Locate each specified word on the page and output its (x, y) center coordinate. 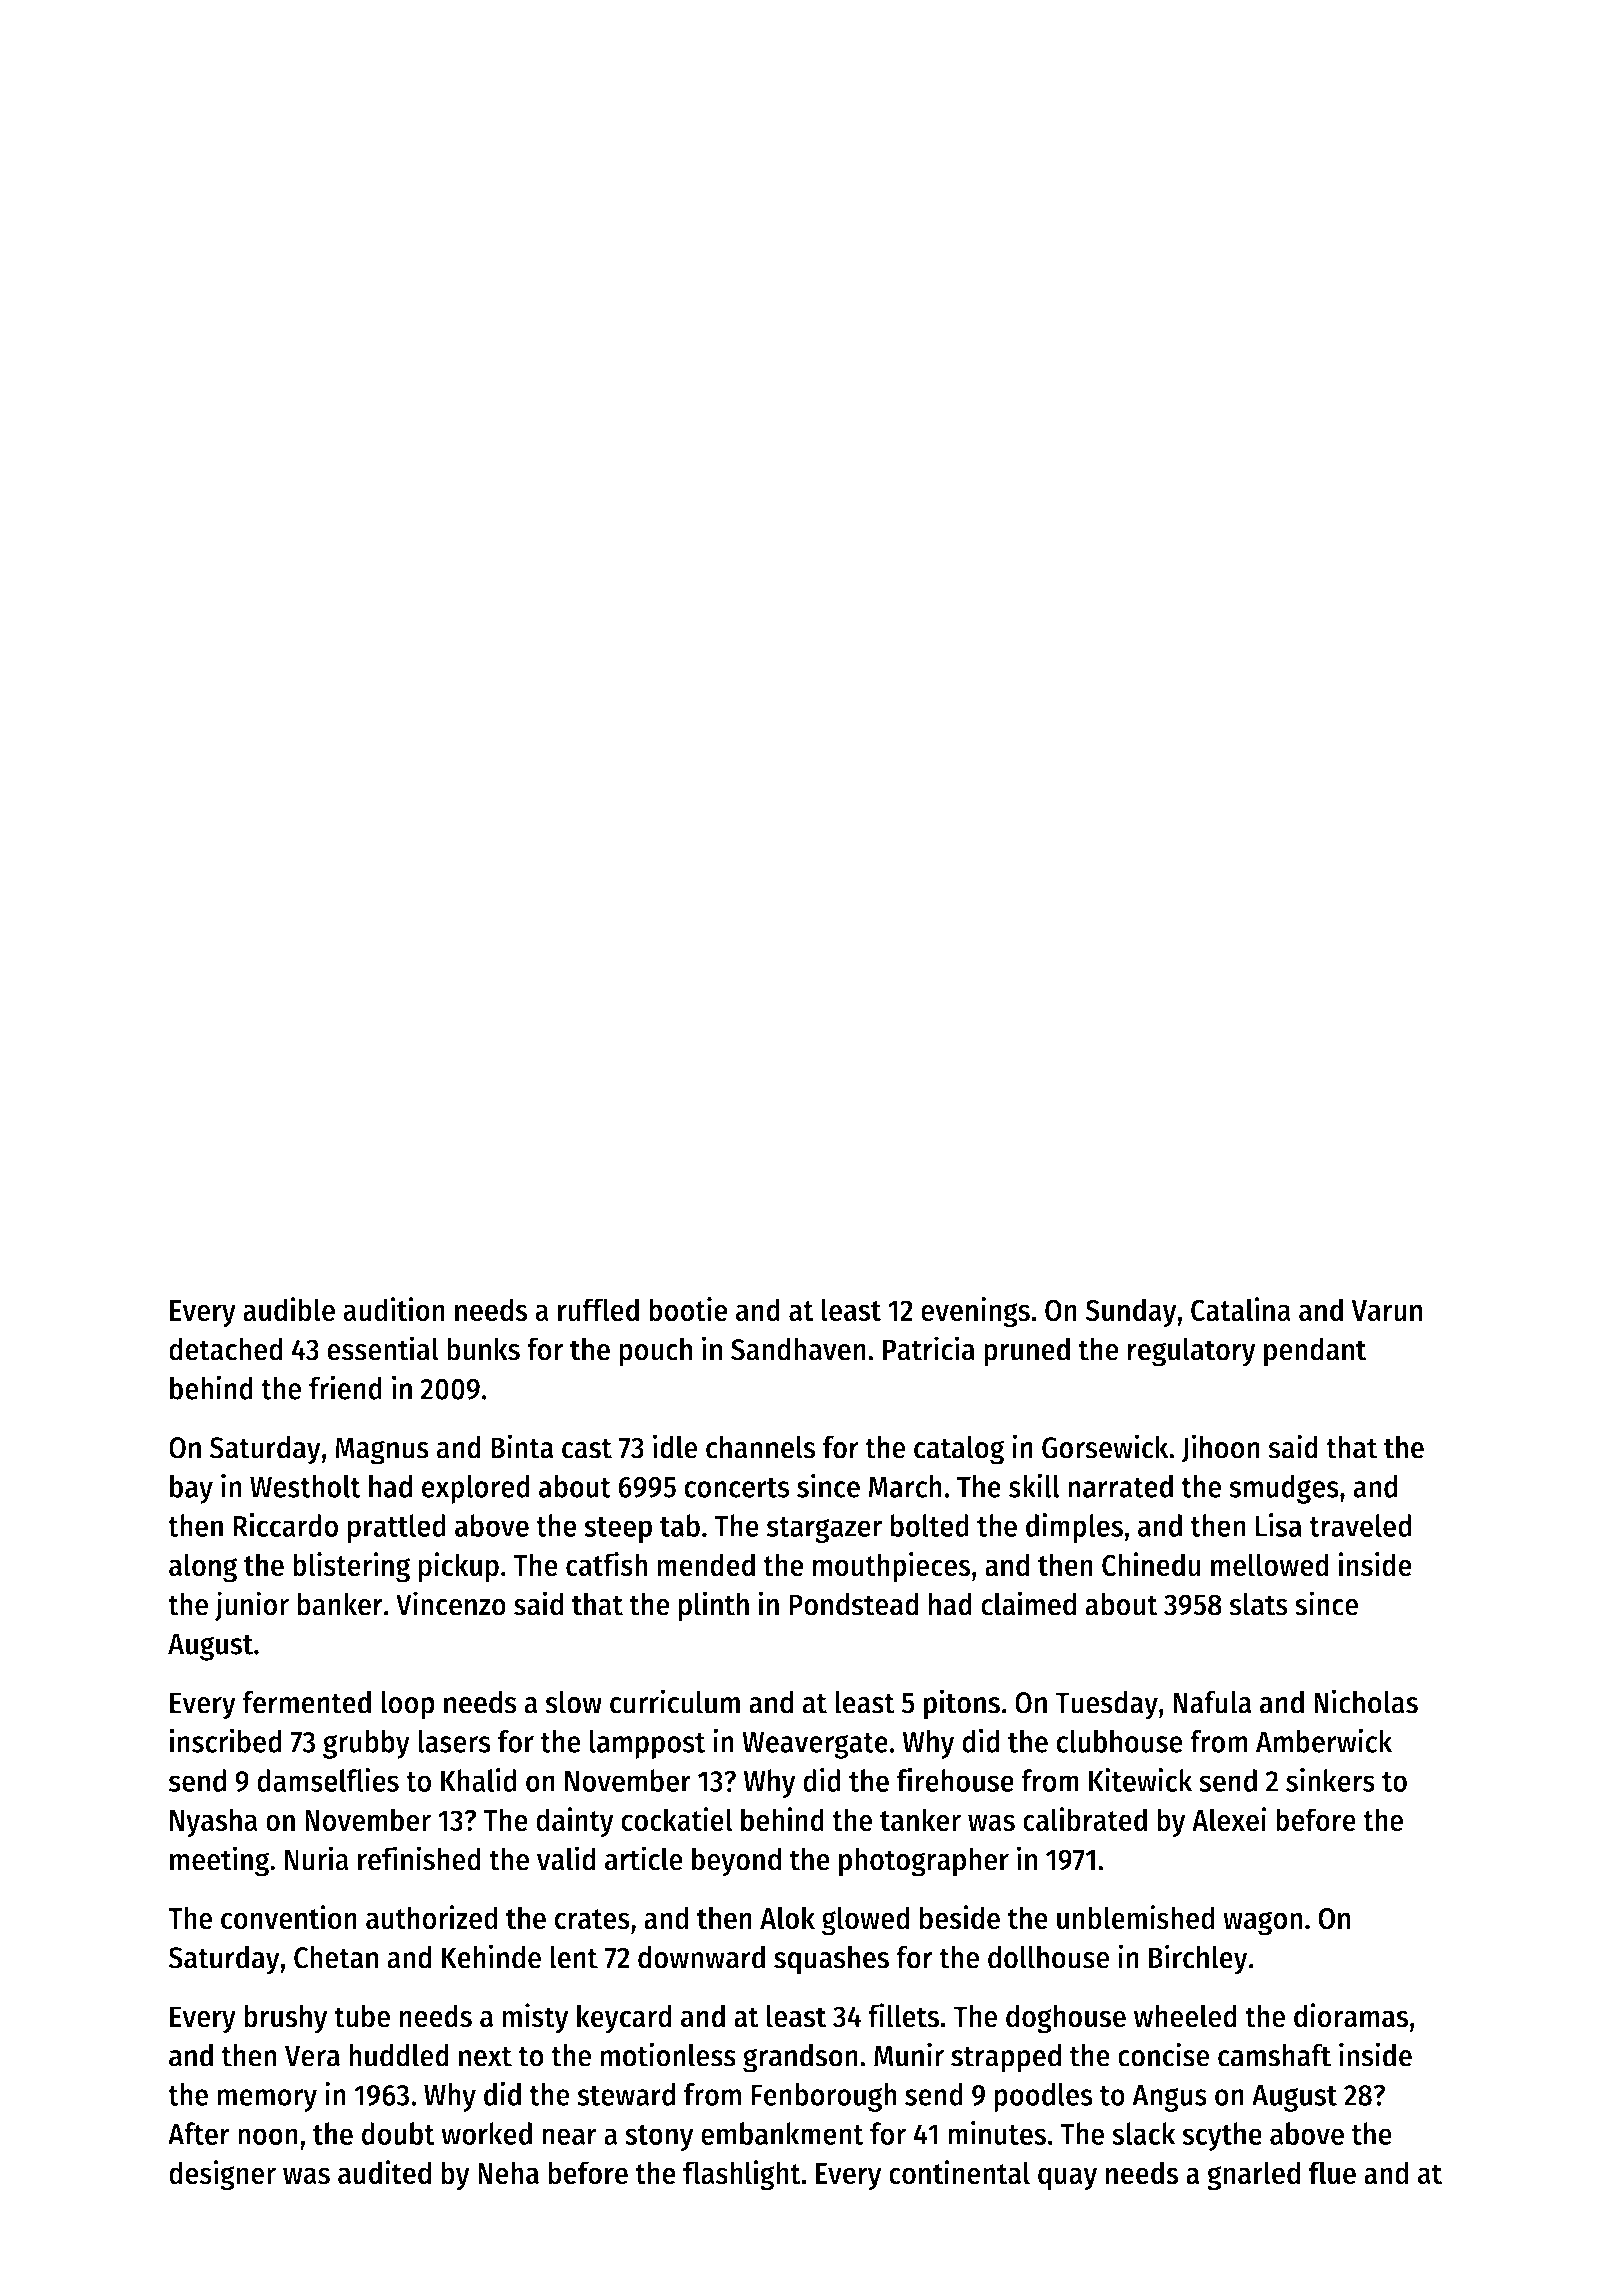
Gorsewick (1105, 1446)
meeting (219, 1861)
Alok (787, 1918)
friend (345, 1387)
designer (222, 2175)
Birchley (1198, 1959)
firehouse (955, 1780)
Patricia (929, 1348)
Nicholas (1366, 1701)
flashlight (742, 2175)
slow (573, 1702)
